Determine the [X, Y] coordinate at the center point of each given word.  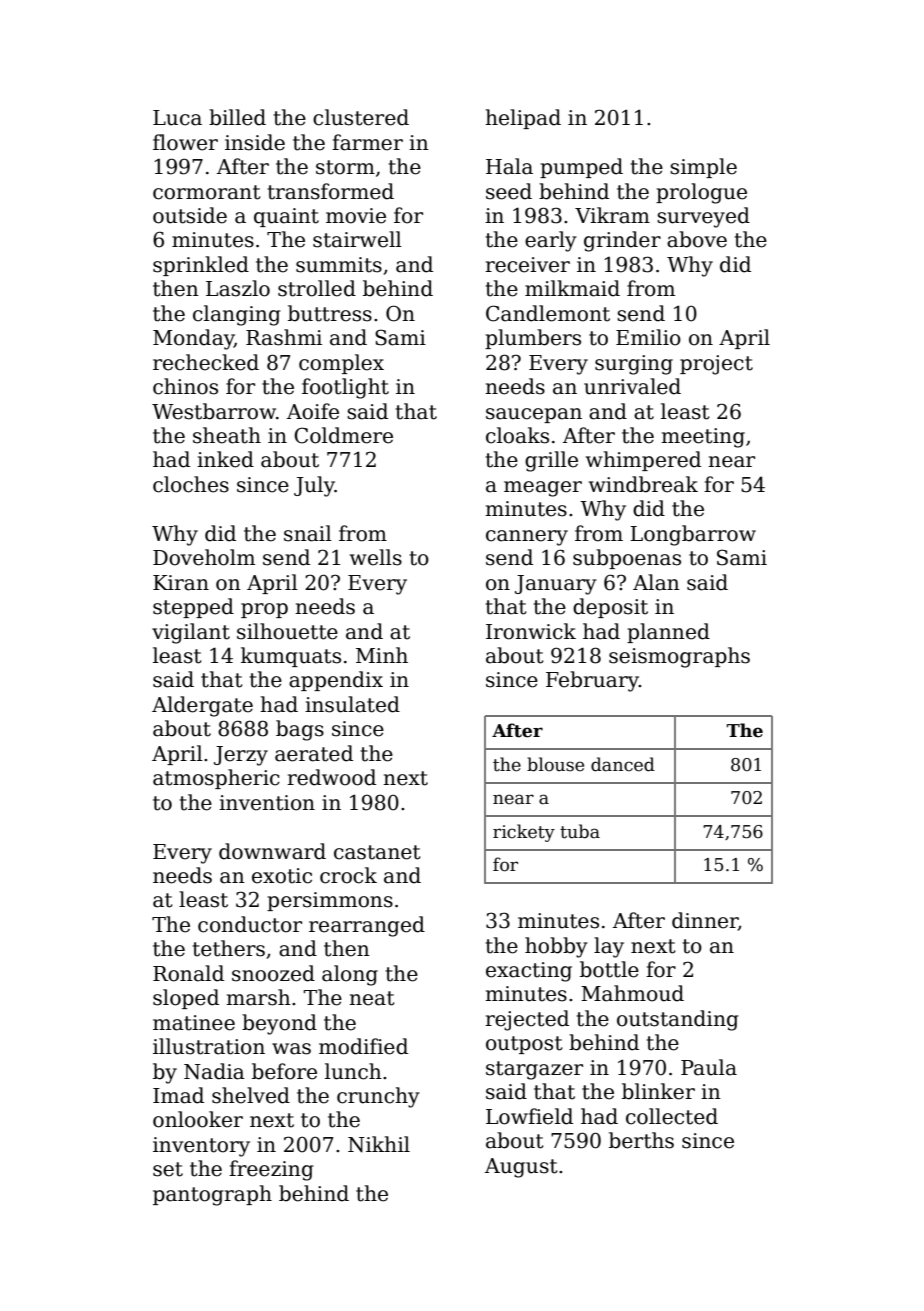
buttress [330, 313]
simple [703, 168]
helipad [523, 119]
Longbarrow [693, 535]
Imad [178, 1095]
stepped [193, 608]
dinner [705, 921]
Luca [177, 118]
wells [376, 557]
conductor [250, 924]
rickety [524, 833]
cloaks [517, 435]
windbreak [643, 484]
